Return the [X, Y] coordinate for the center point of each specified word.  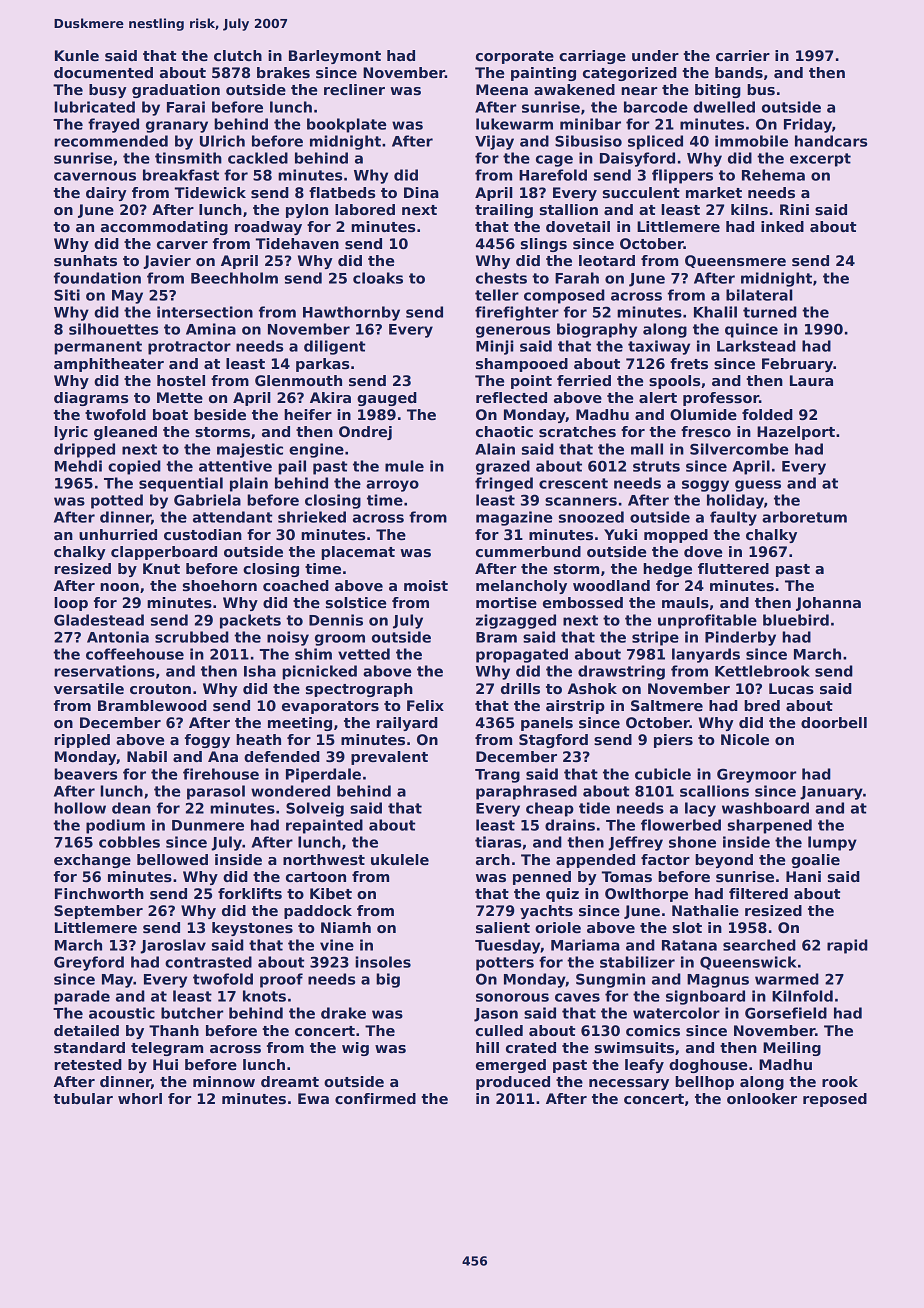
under [655, 55]
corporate [515, 57]
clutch [238, 55]
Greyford [89, 963]
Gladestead [99, 620]
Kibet [331, 893]
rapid [847, 946]
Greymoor [756, 775]
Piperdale [323, 775]
